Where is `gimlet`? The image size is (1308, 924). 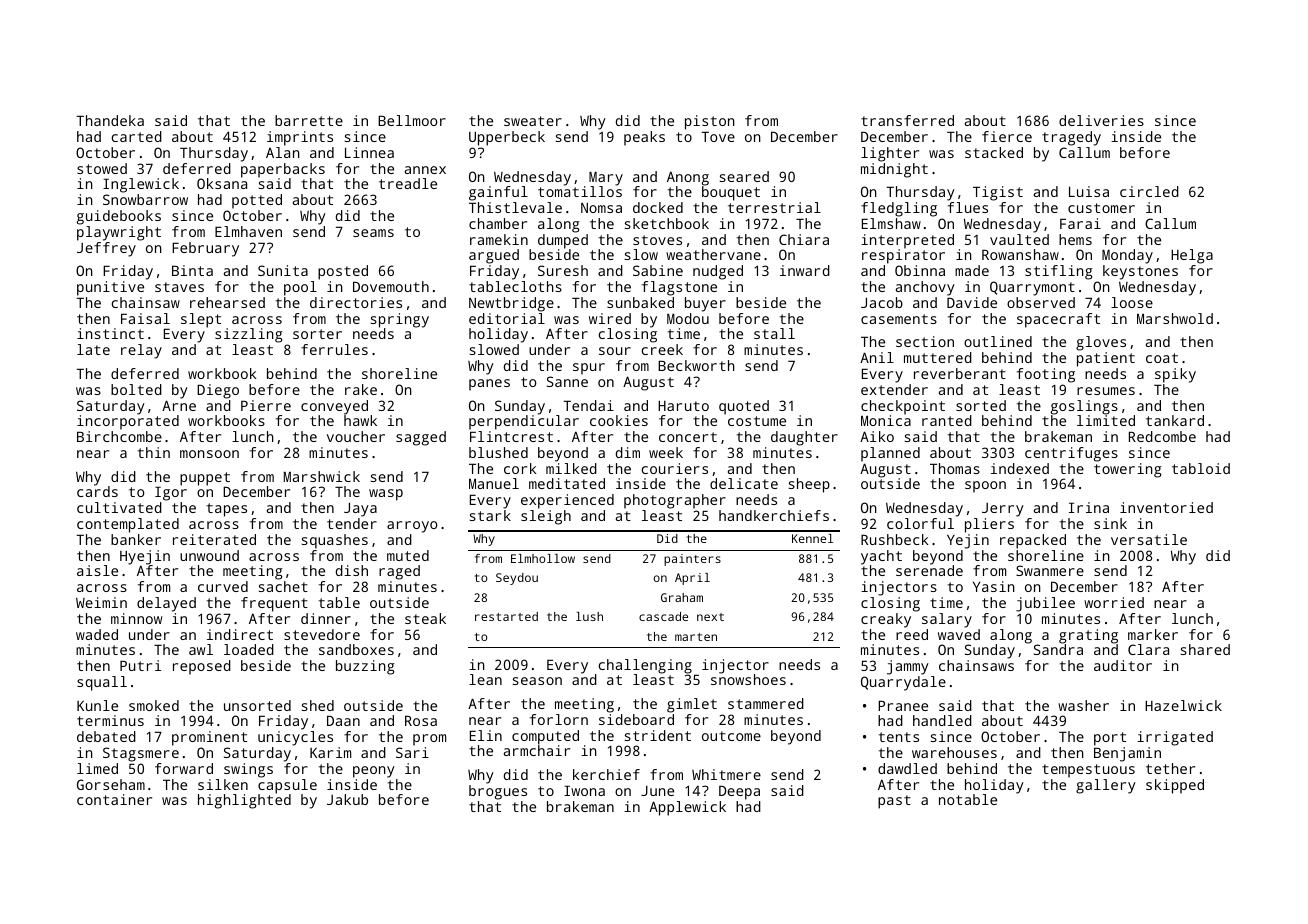
gimlet is located at coordinates (692, 705).
